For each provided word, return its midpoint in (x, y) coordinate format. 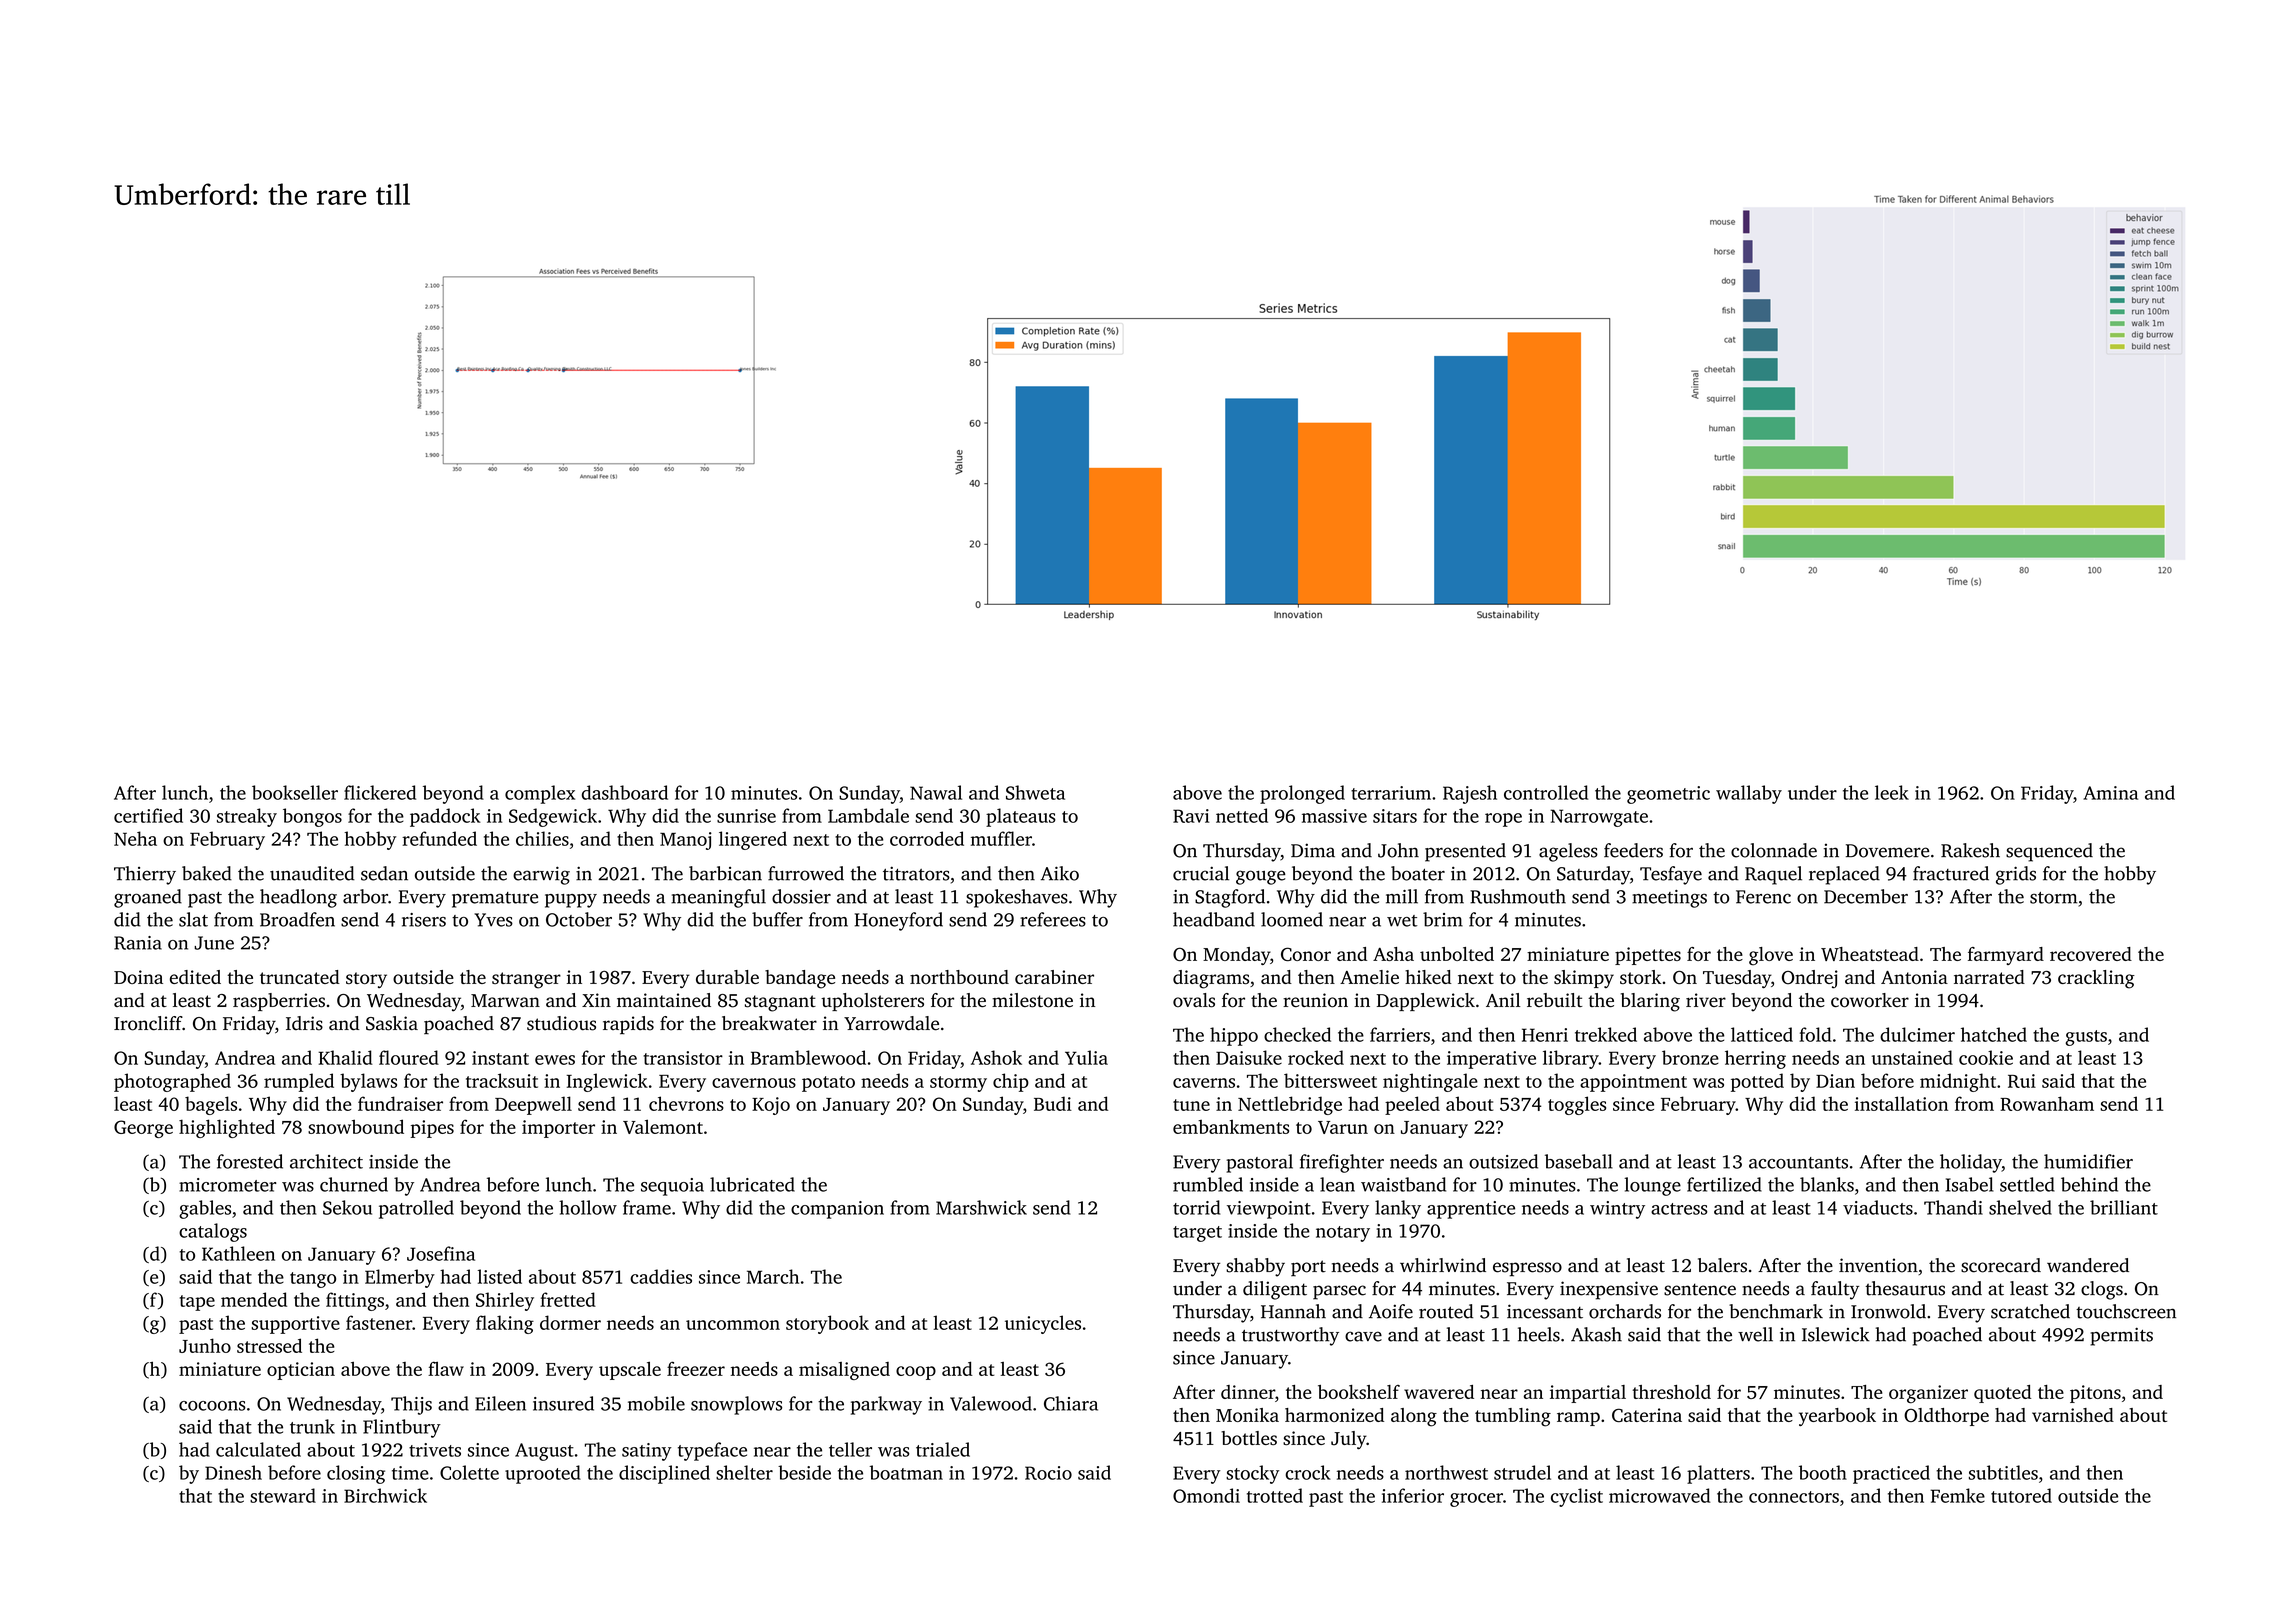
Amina (2110, 793)
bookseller (295, 792)
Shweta (1035, 792)
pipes (432, 1129)
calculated (258, 1449)
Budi (1053, 1103)
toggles (1577, 1105)
